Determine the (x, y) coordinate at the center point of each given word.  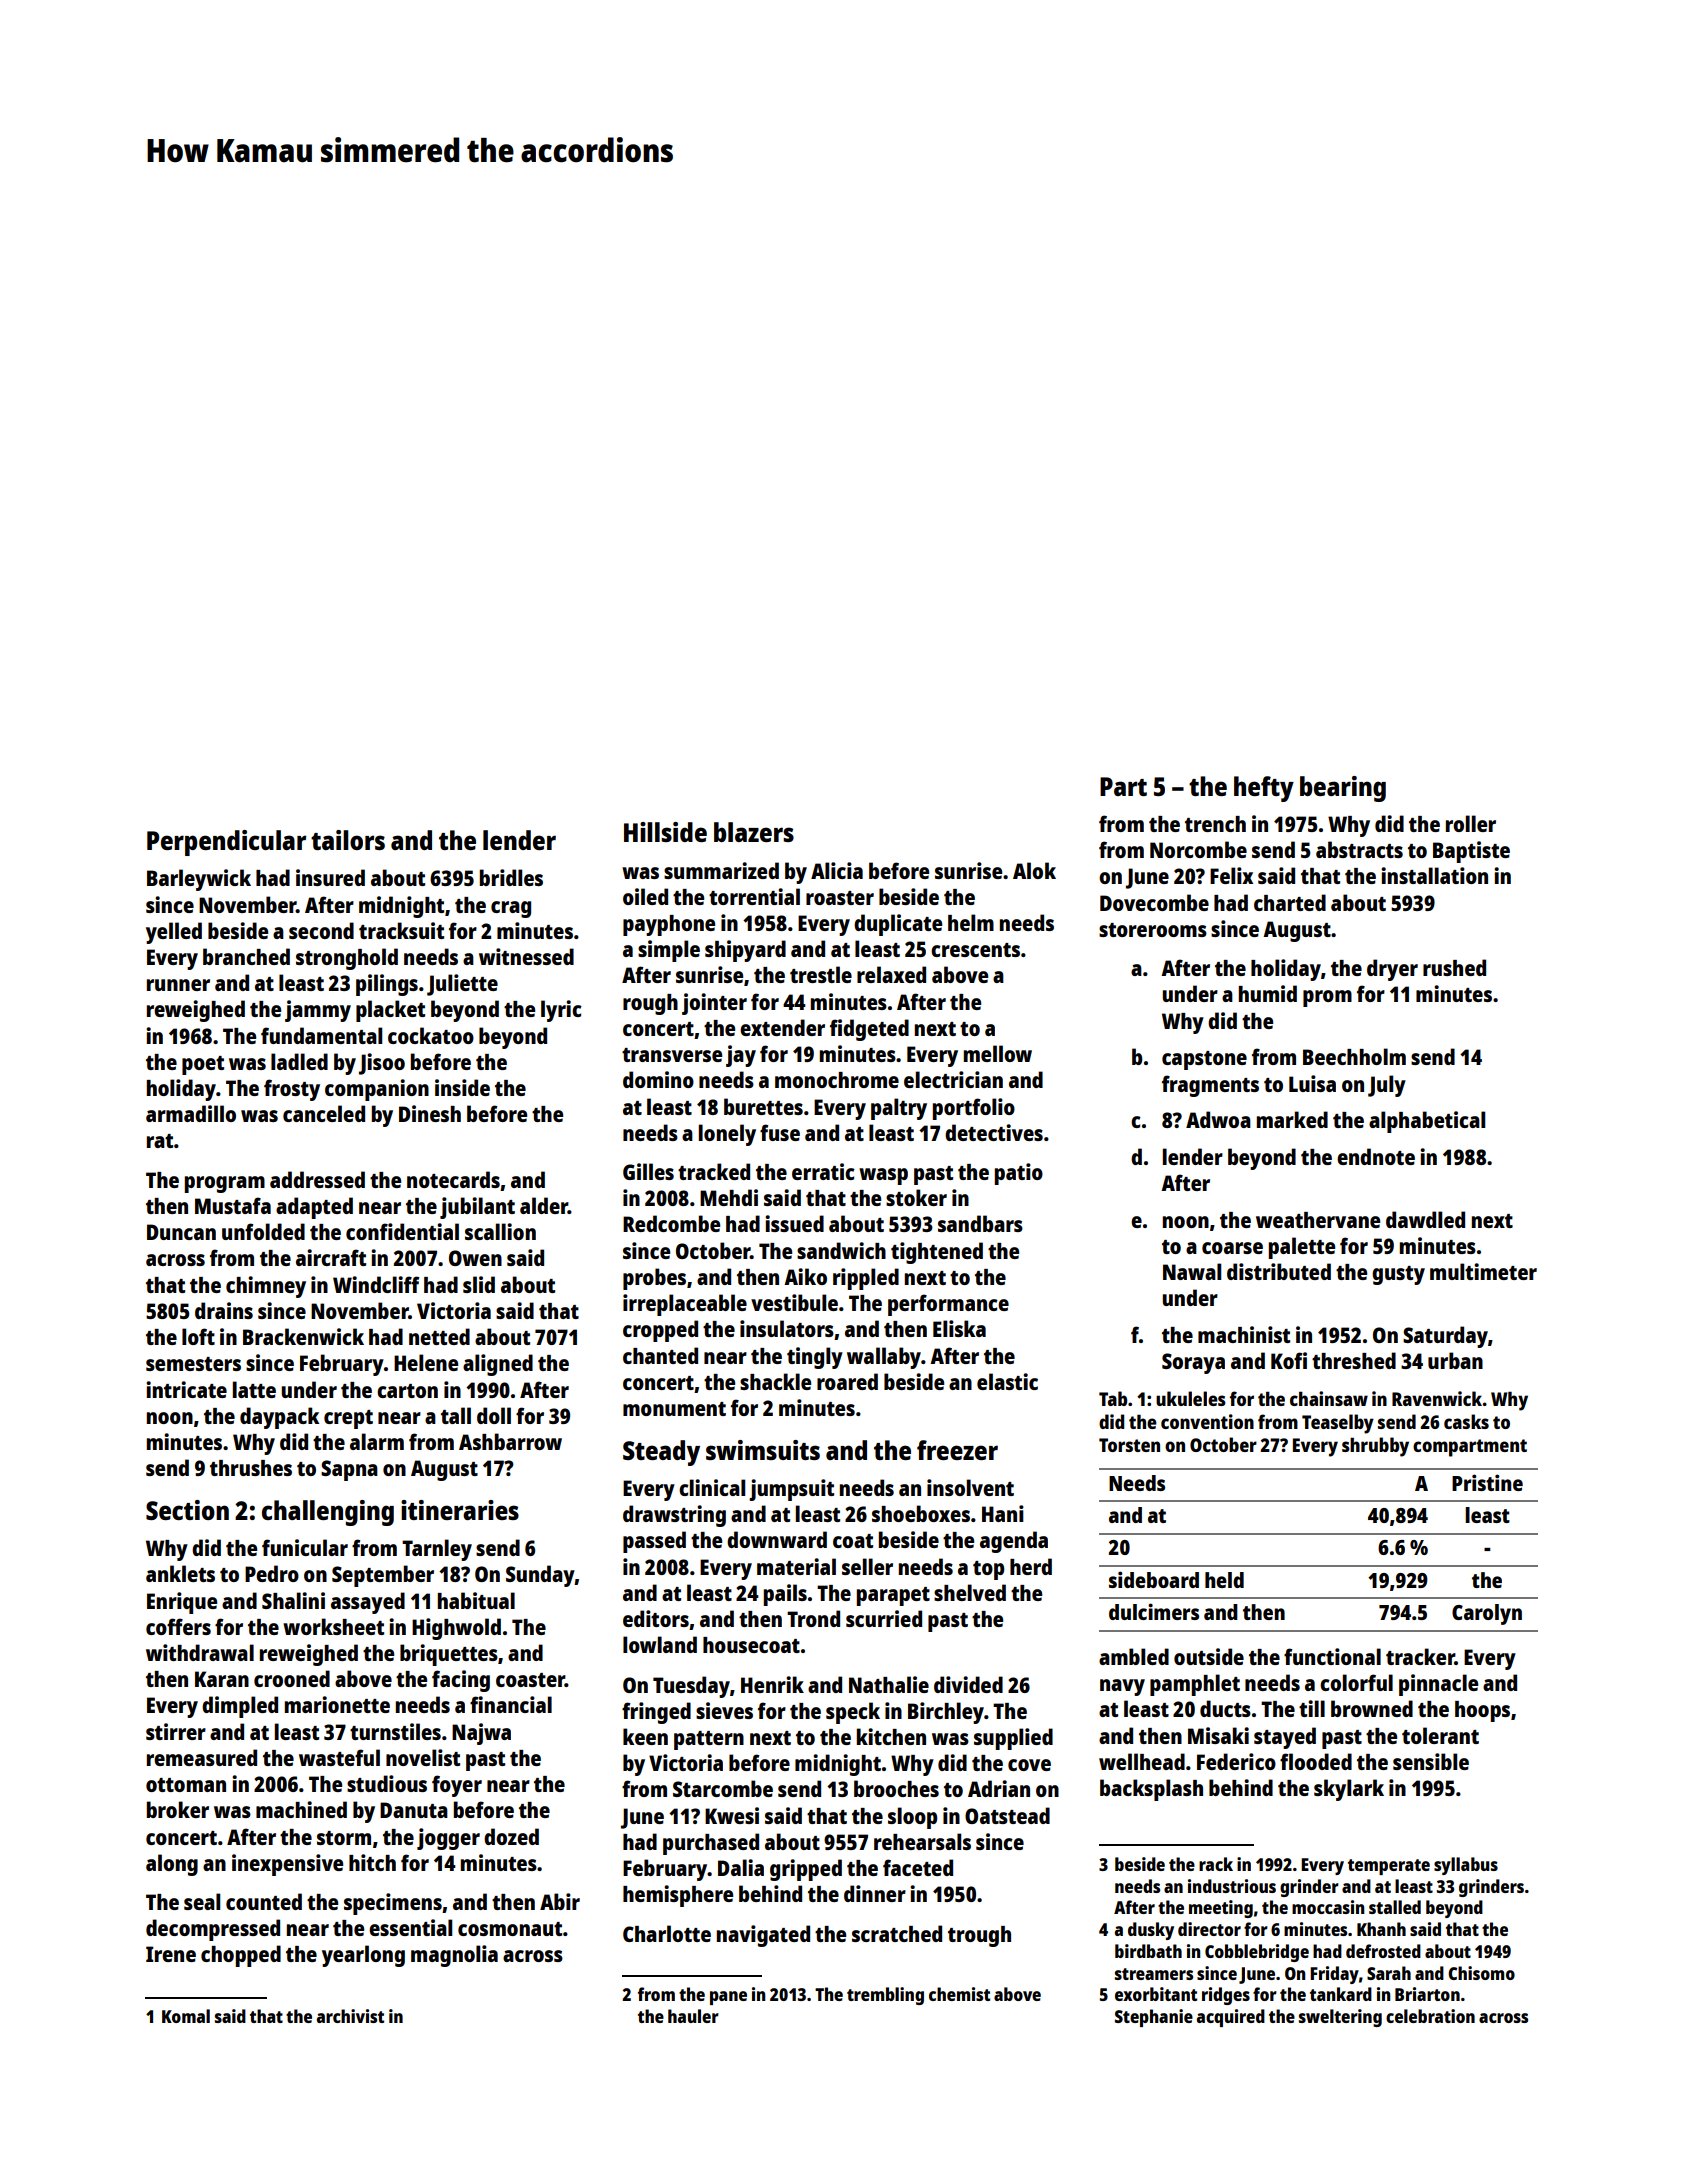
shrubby (1375, 1447)
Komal (186, 2016)
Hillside (665, 832)
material (796, 1566)
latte (254, 1389)
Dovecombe (1154, 902)
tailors (348, 840)
